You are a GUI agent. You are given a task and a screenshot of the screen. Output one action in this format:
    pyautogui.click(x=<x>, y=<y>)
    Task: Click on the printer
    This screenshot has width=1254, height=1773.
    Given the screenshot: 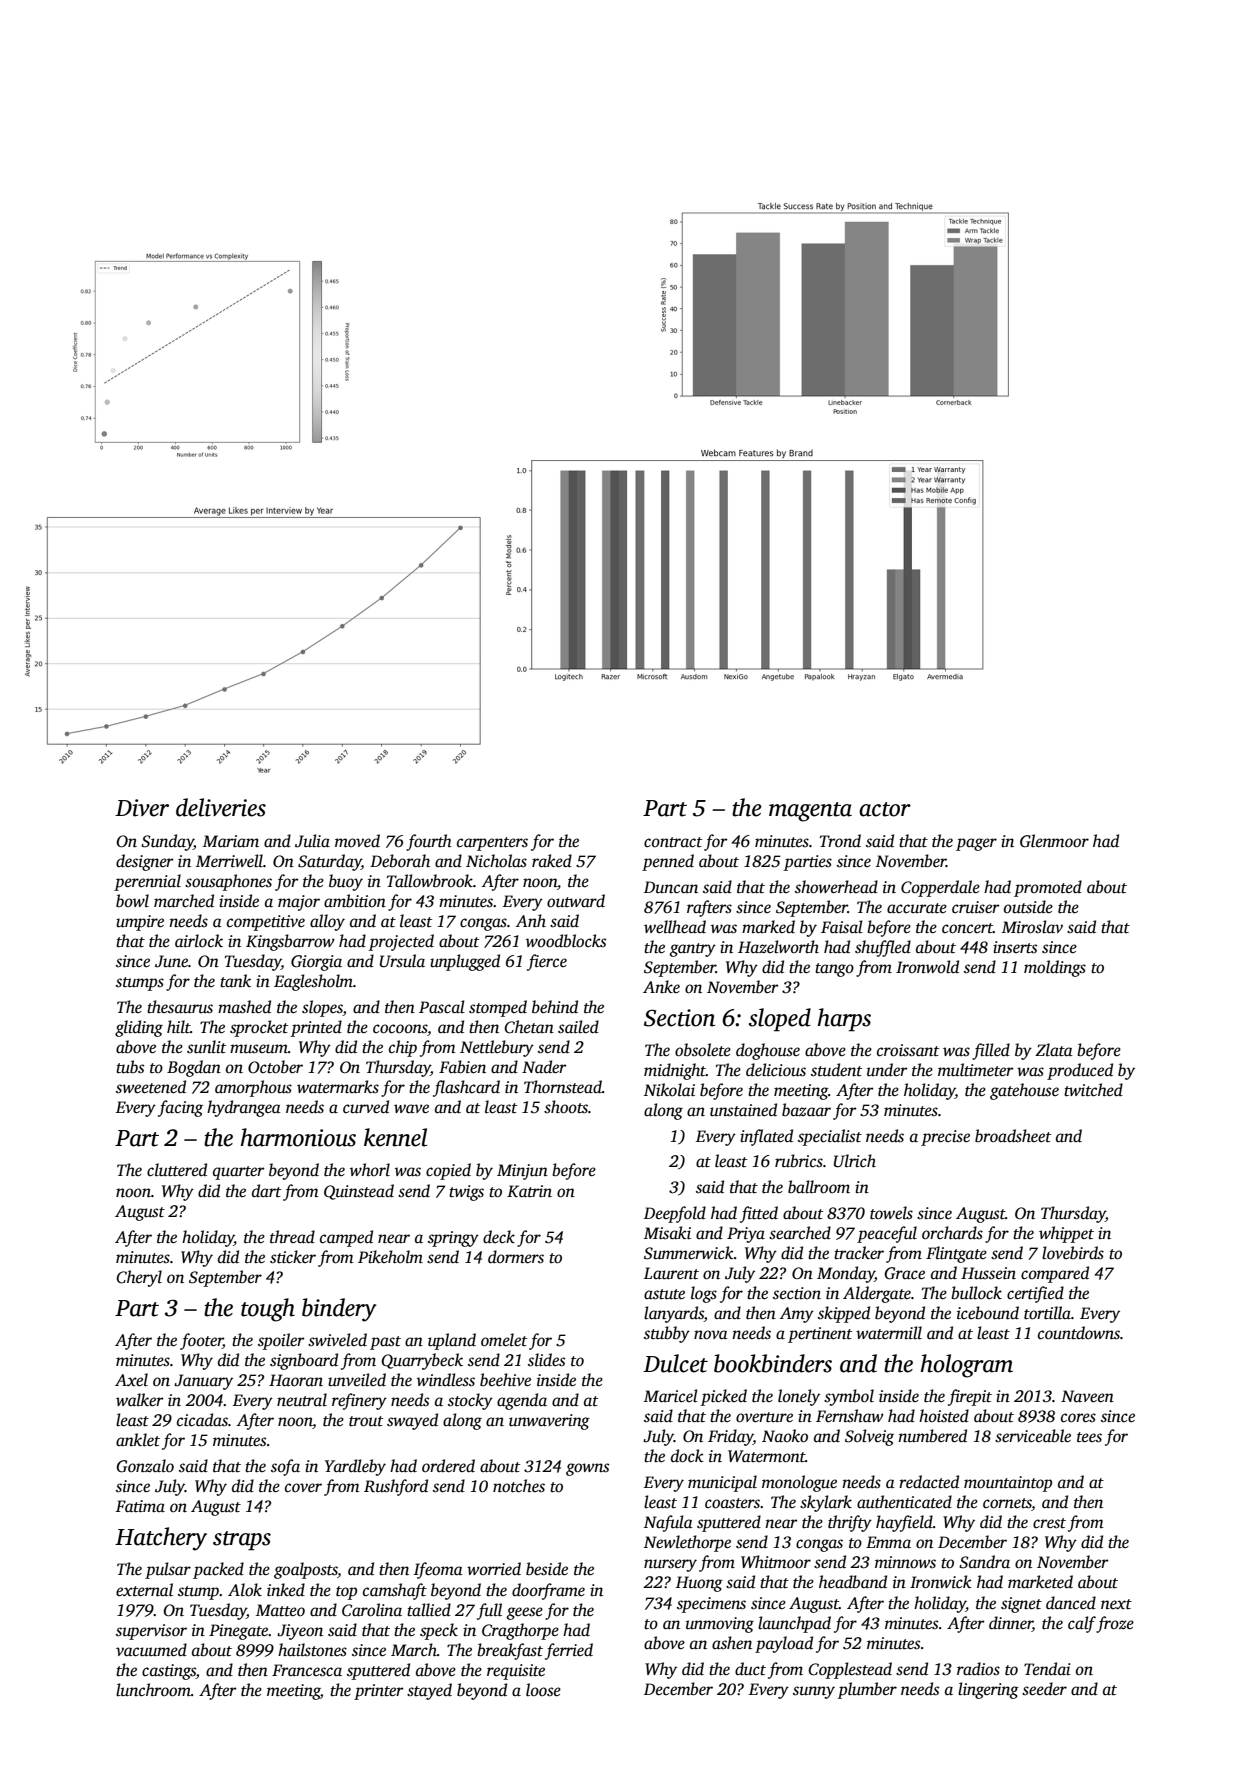 What is the action you would take?
    pyautogui.click(x=379, y=1692)
